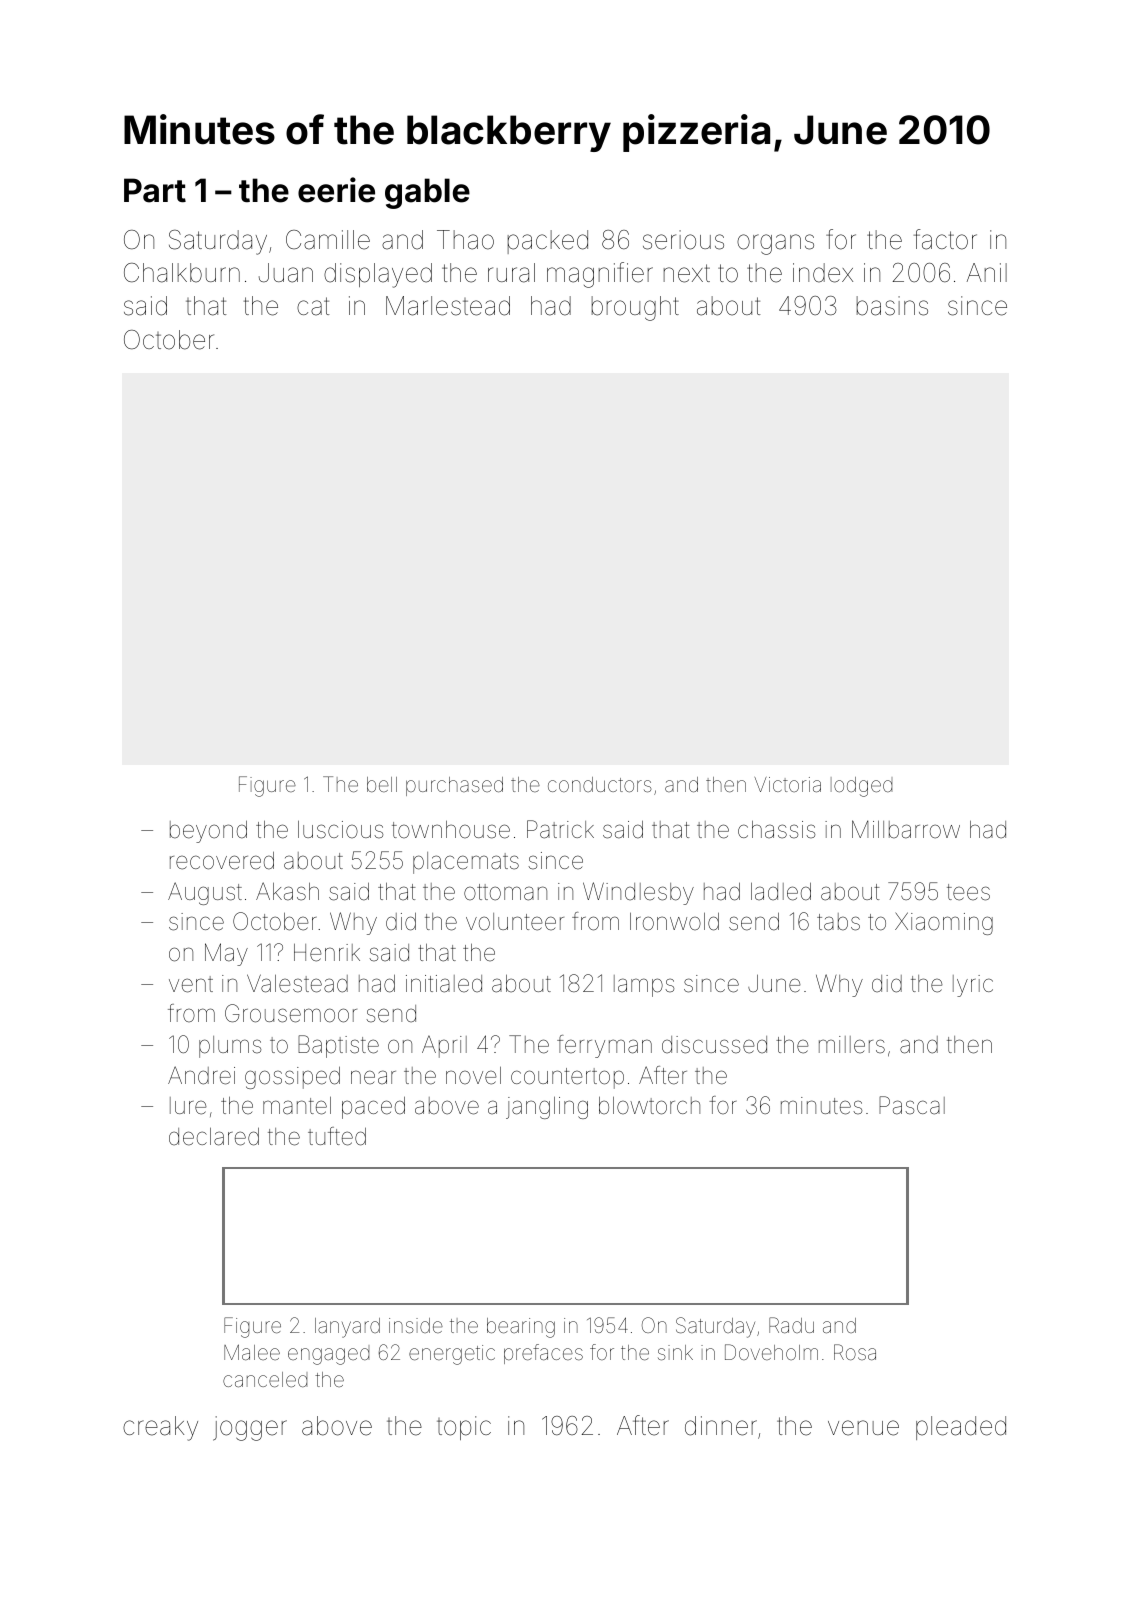  I want to click on discussed, so click(714, 1045).
